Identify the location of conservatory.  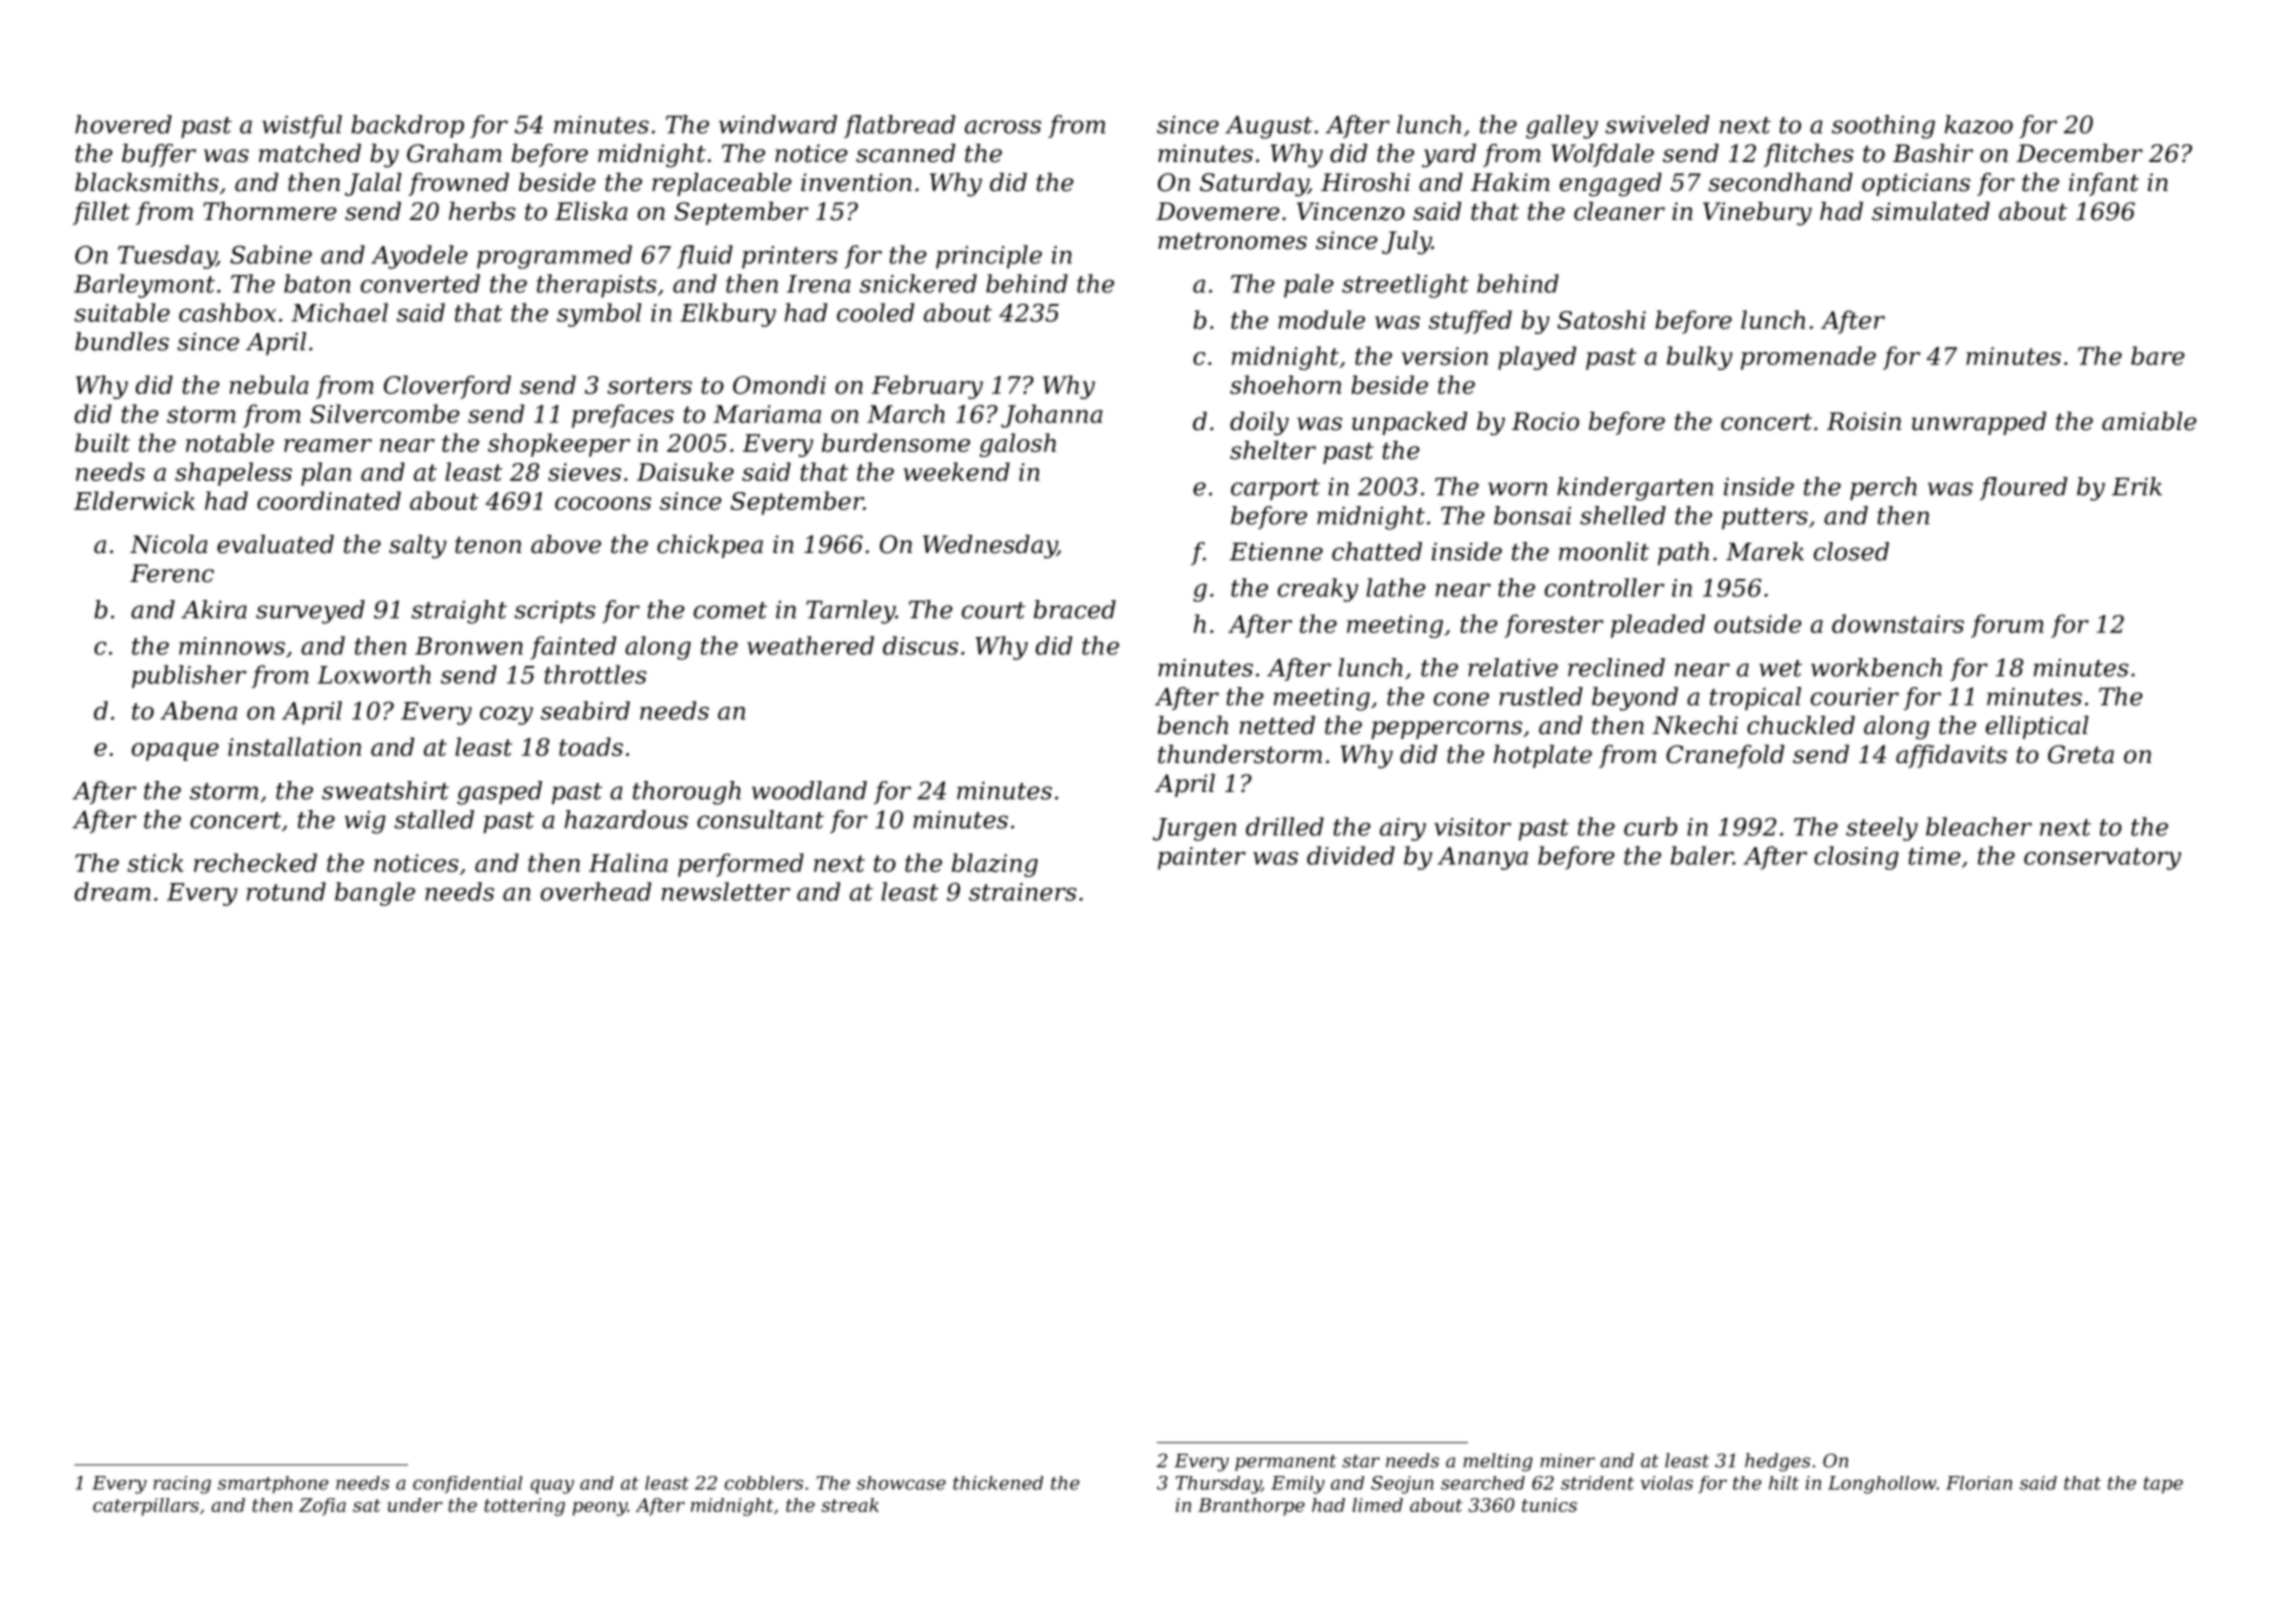
(2102, 859).
